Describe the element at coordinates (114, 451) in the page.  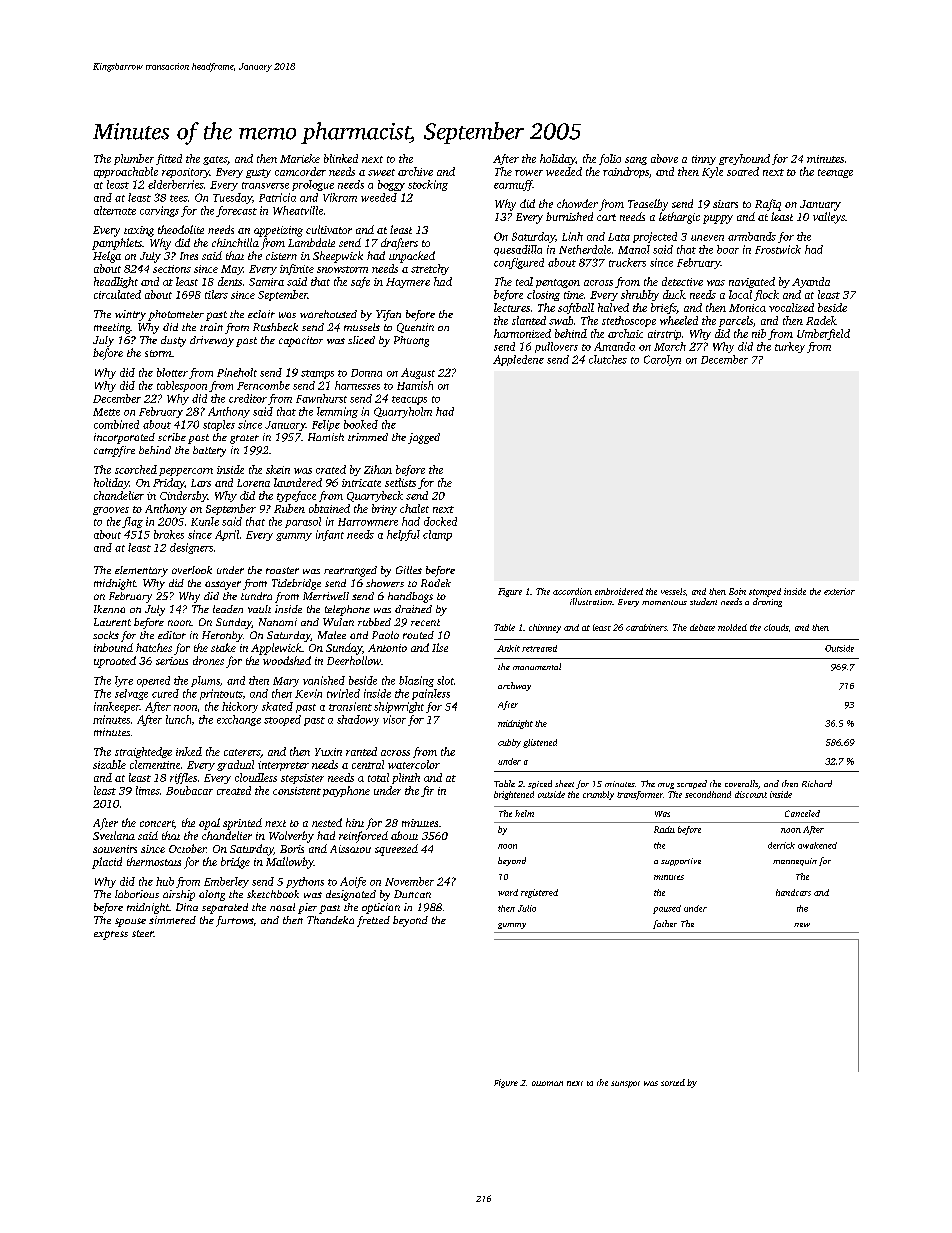
I see `campfire` at that location.
